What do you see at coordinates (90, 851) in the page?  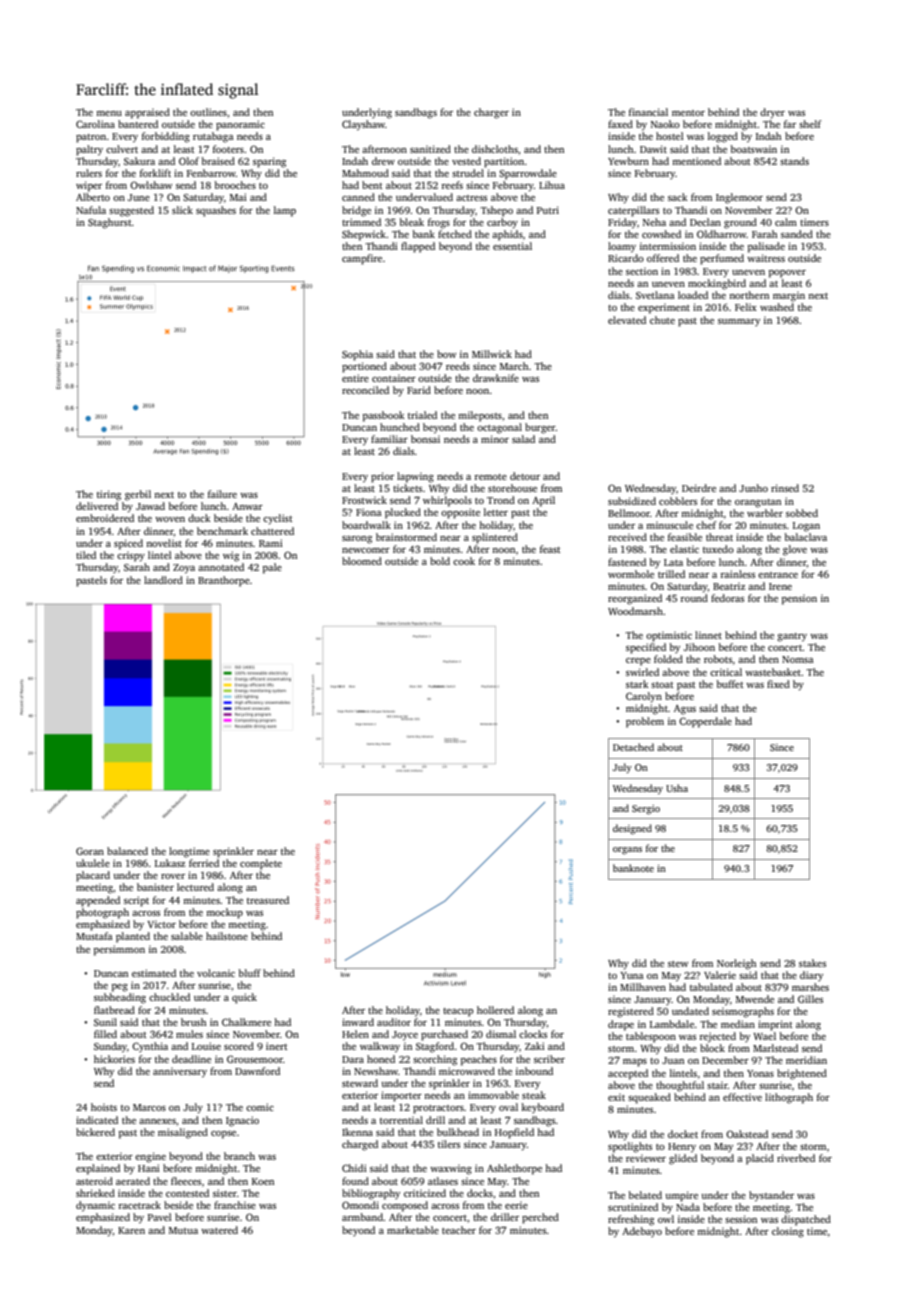 I see `Goran` at bounding box center [90, 851].
